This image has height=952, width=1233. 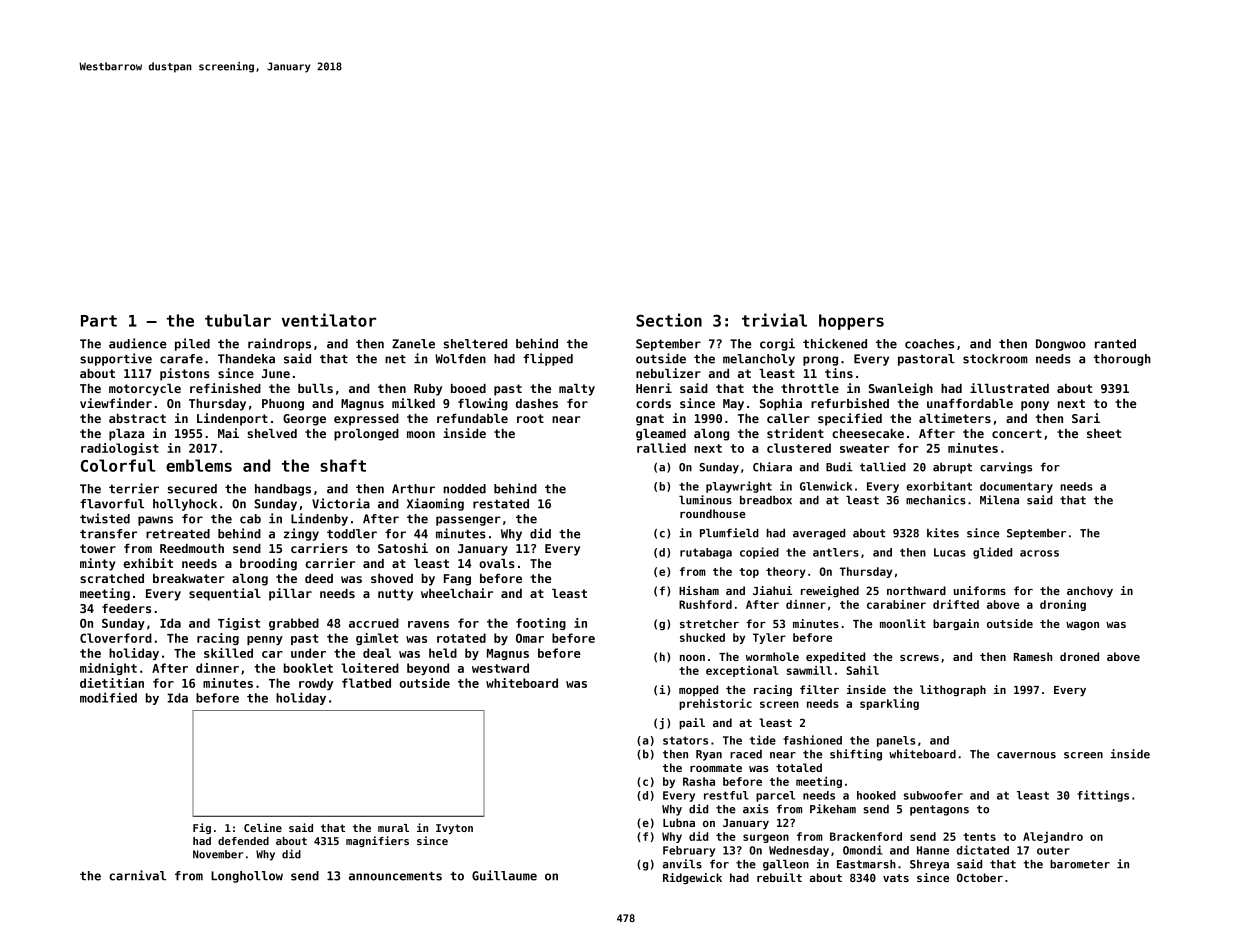 What do you see at coordinates (1082, 626) in the image?
I see `wagon` at bounding box center [1082, 626].
